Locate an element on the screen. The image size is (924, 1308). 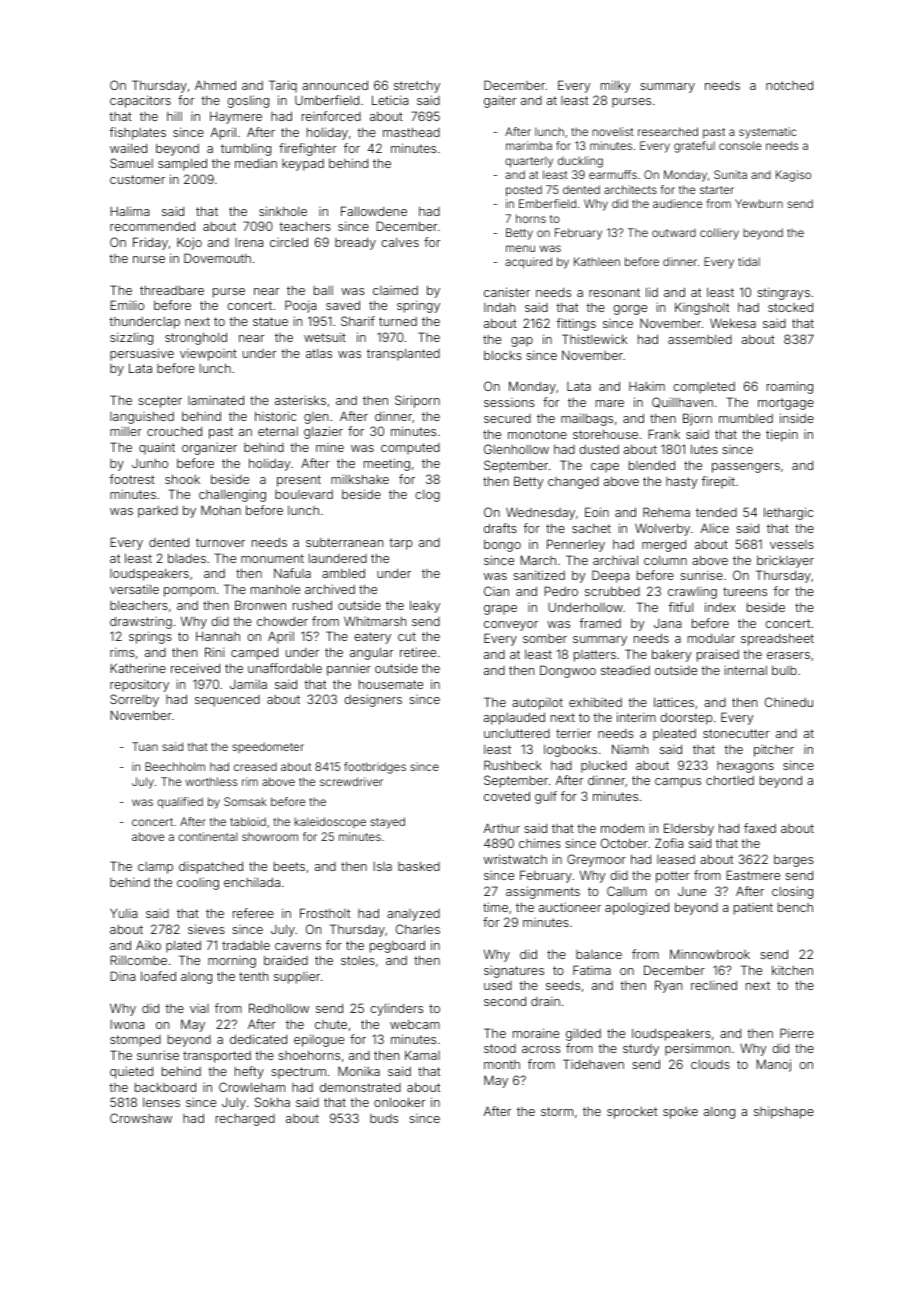
potter is located at coordinates (673, 877).
